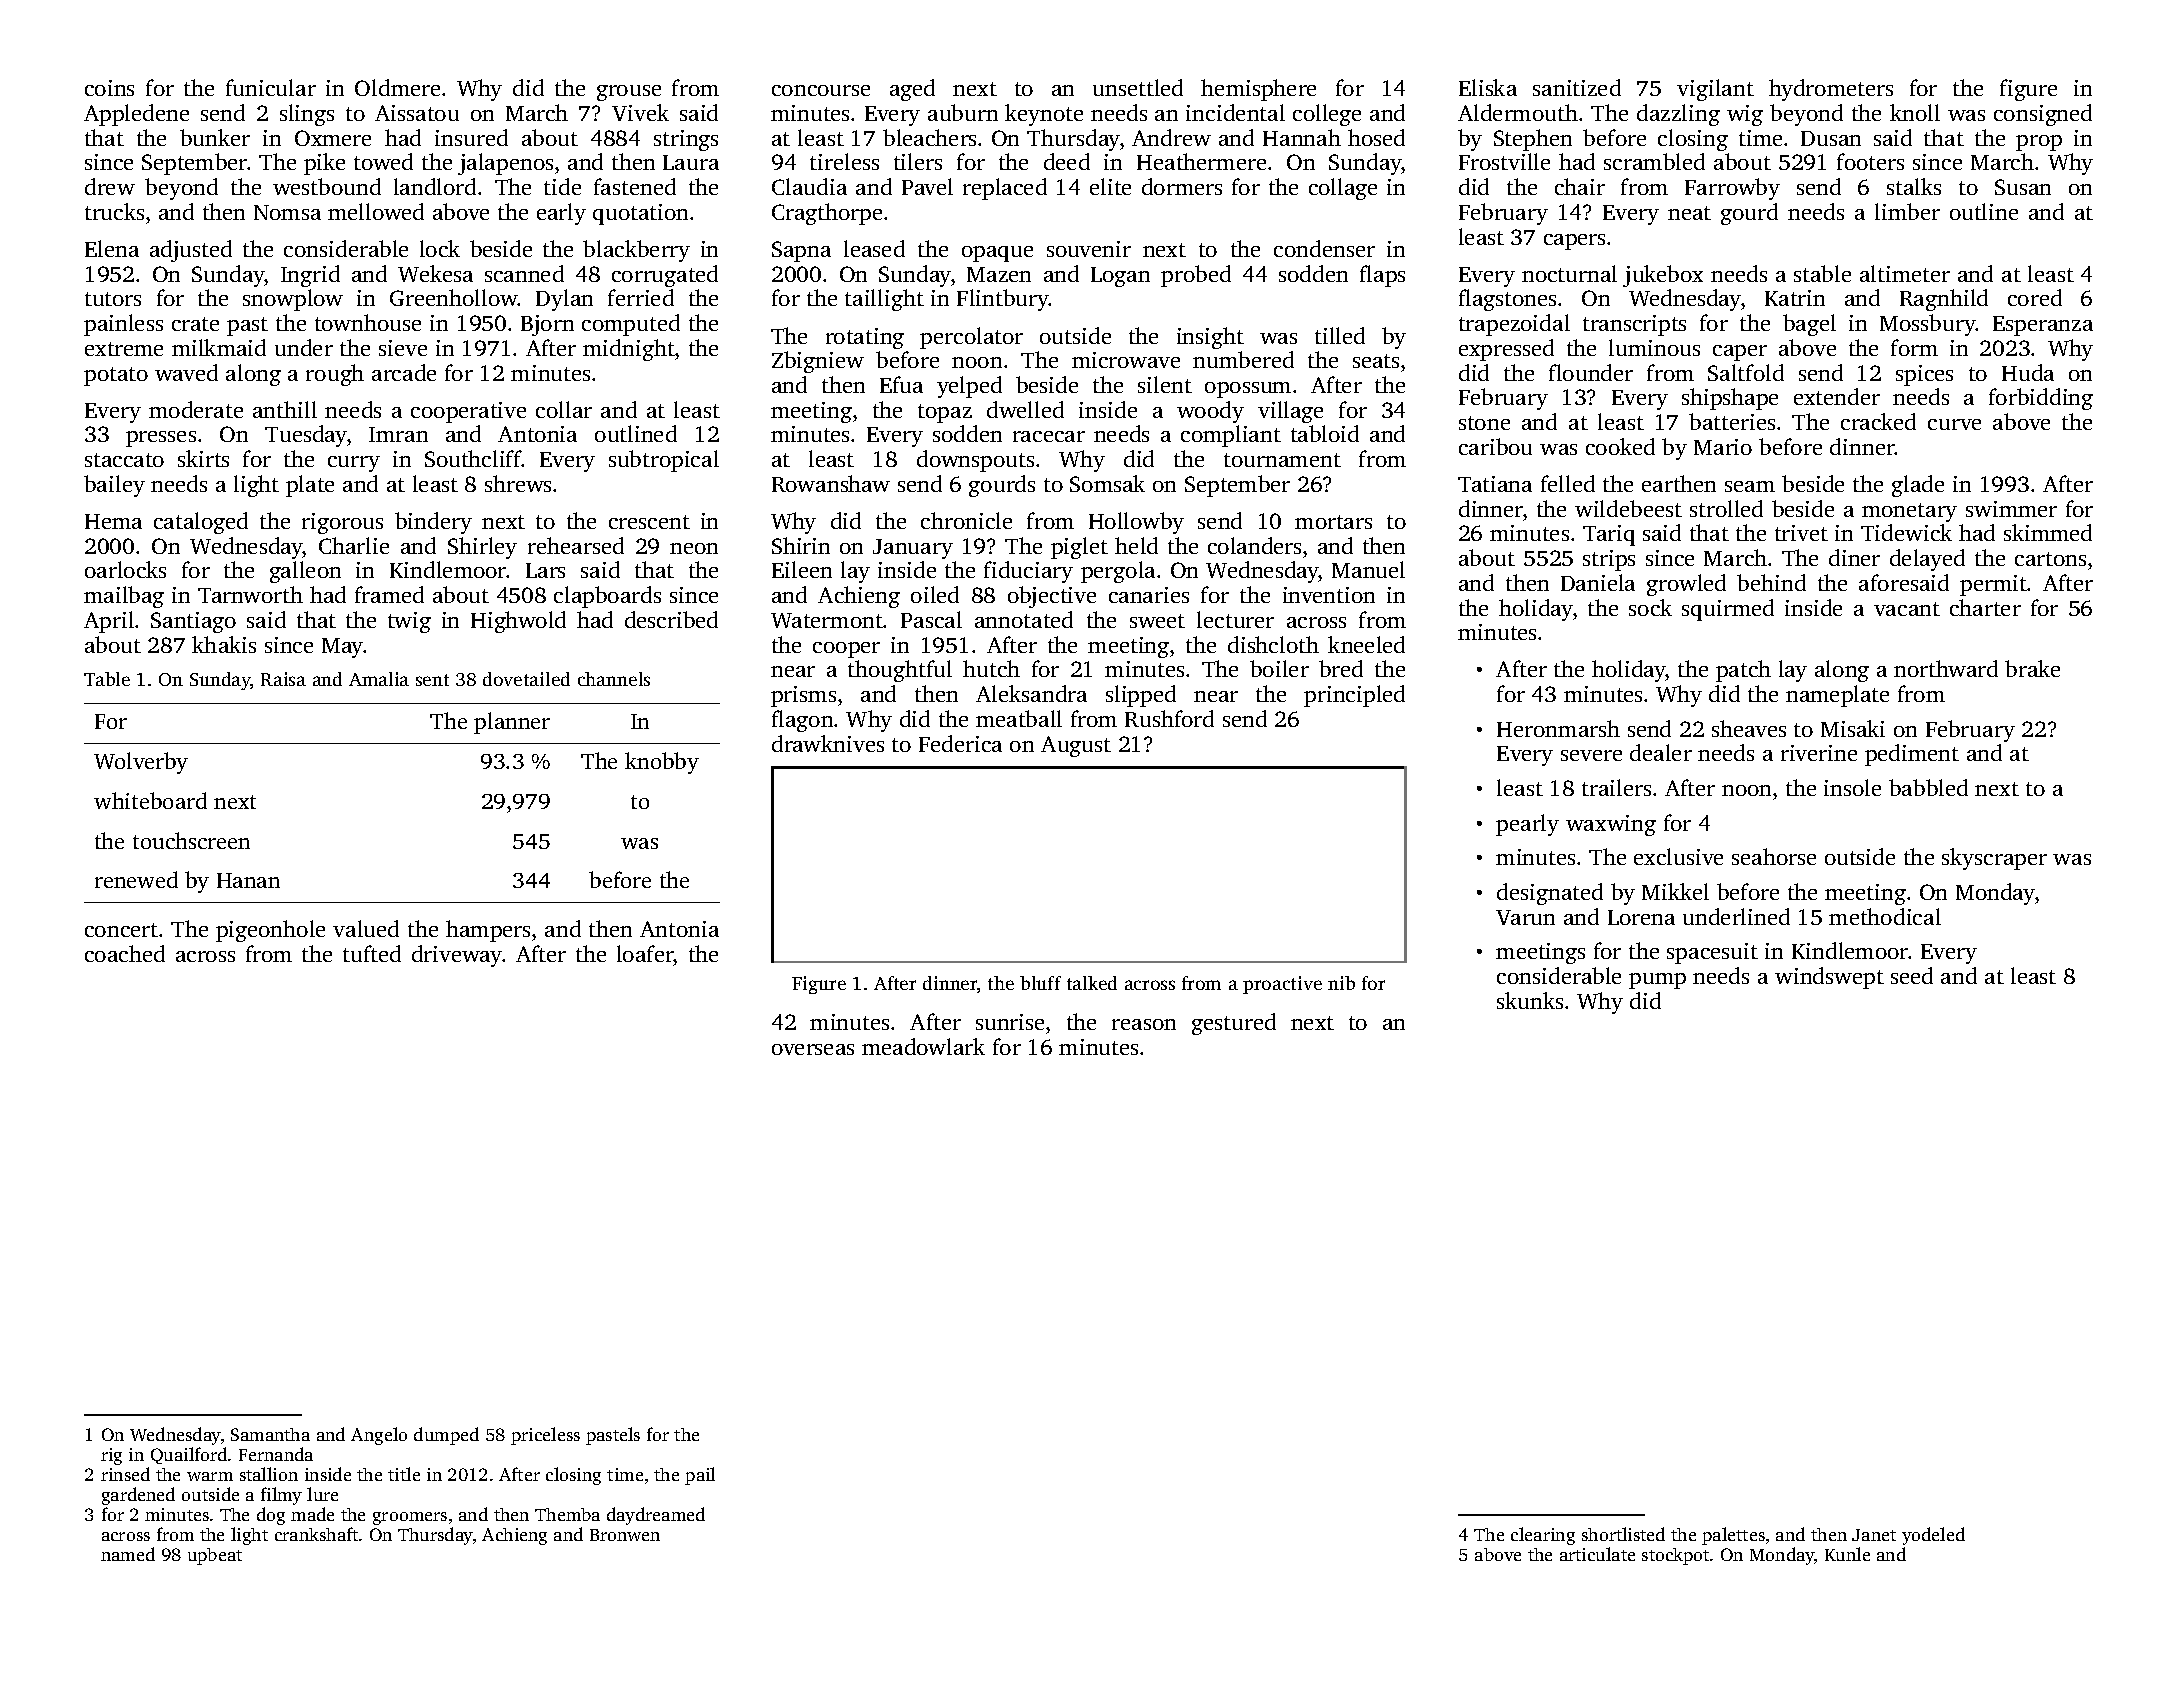  Describe the element at coordinates (1343, 189) in the document. I see `collage` at that location.
